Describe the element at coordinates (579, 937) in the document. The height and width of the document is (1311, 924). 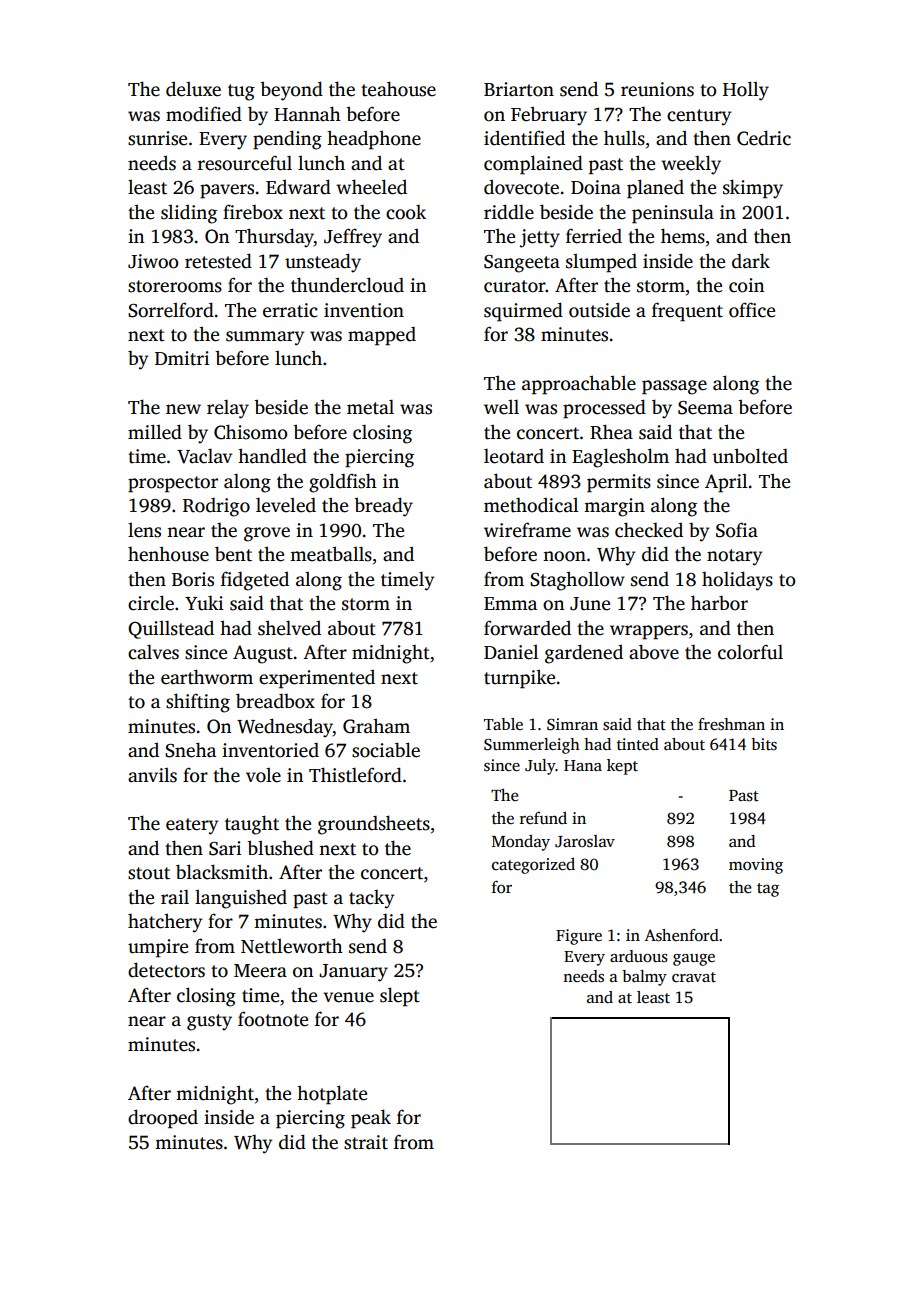
I see `Figure` at that location.
